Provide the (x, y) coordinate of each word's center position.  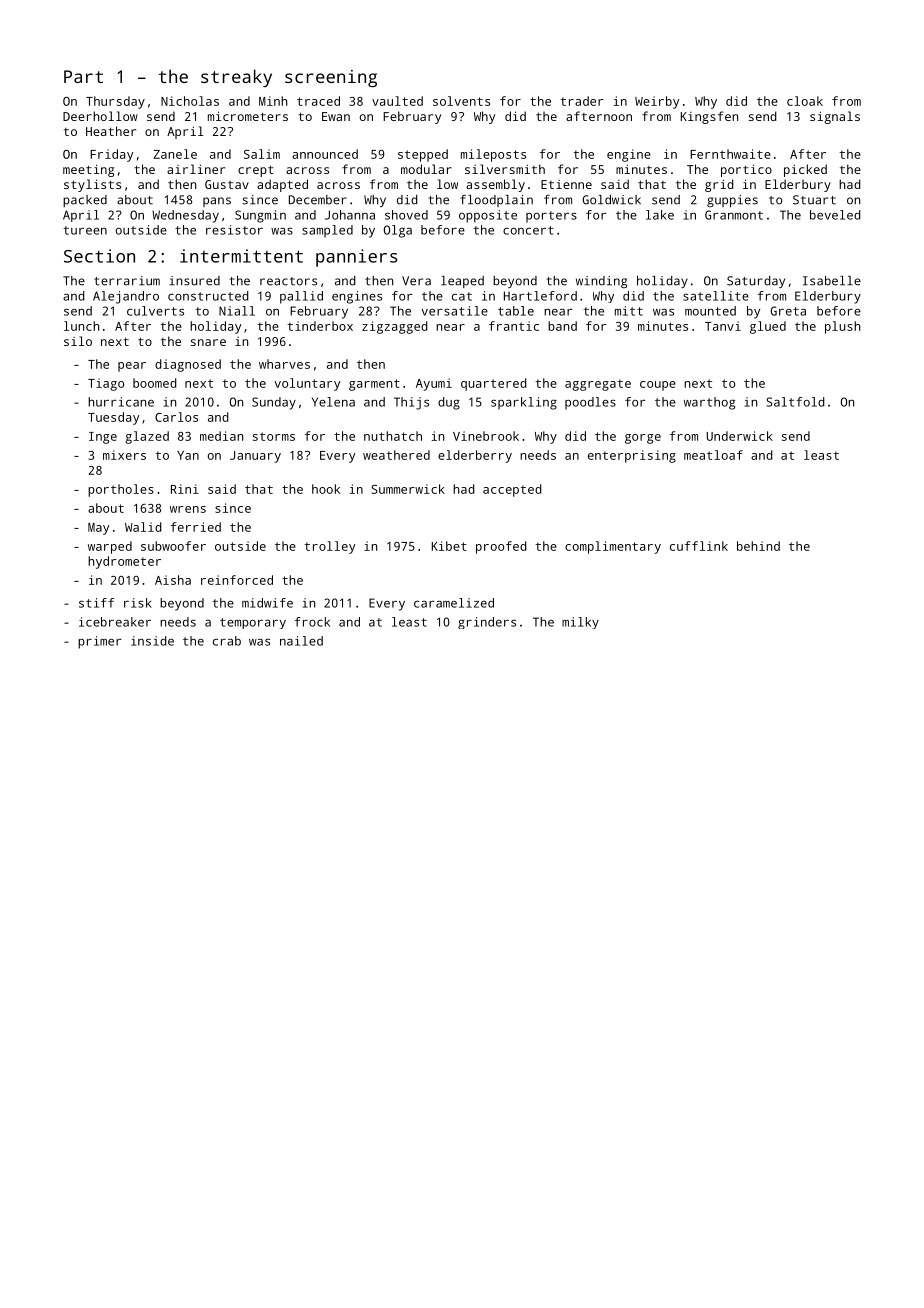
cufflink (699, 546)
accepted (512, 490)
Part (83, 76)
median (221, 436)
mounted (710, 311)
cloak (805, 101)
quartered (494, 384)
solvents (461, 101)
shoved (406, 215)
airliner (196, 169)
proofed (501, 547)
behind (758, 546)
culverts (155, 311)
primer (100, 642)
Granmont (734, 215)
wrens (188, 509)
